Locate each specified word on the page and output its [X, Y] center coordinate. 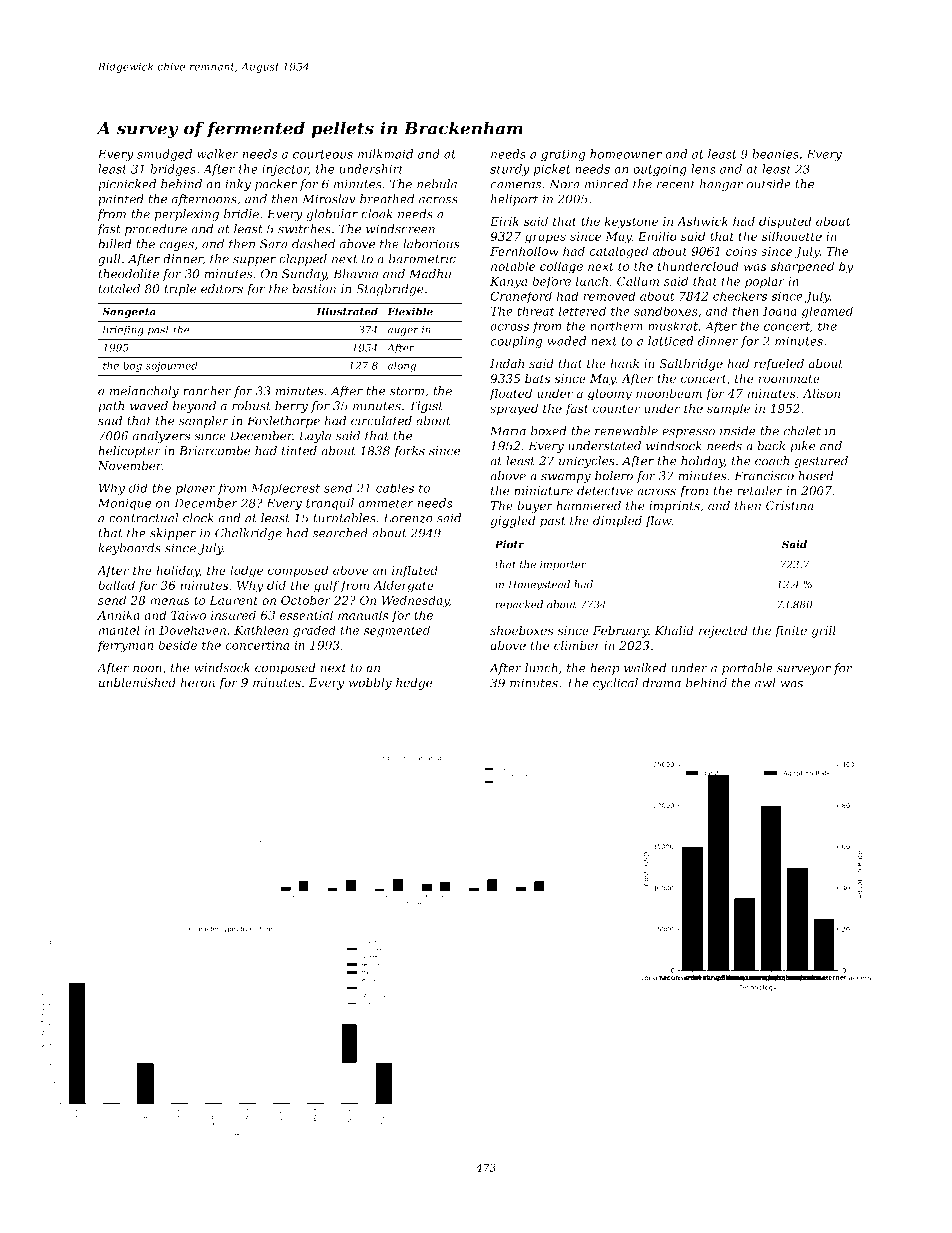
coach [772, 461]
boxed [549, 431]
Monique [124, 504]
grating [563, 156]
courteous [323, 154]
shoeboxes [521, 630]
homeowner [626, 154]
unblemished [137, 682]
